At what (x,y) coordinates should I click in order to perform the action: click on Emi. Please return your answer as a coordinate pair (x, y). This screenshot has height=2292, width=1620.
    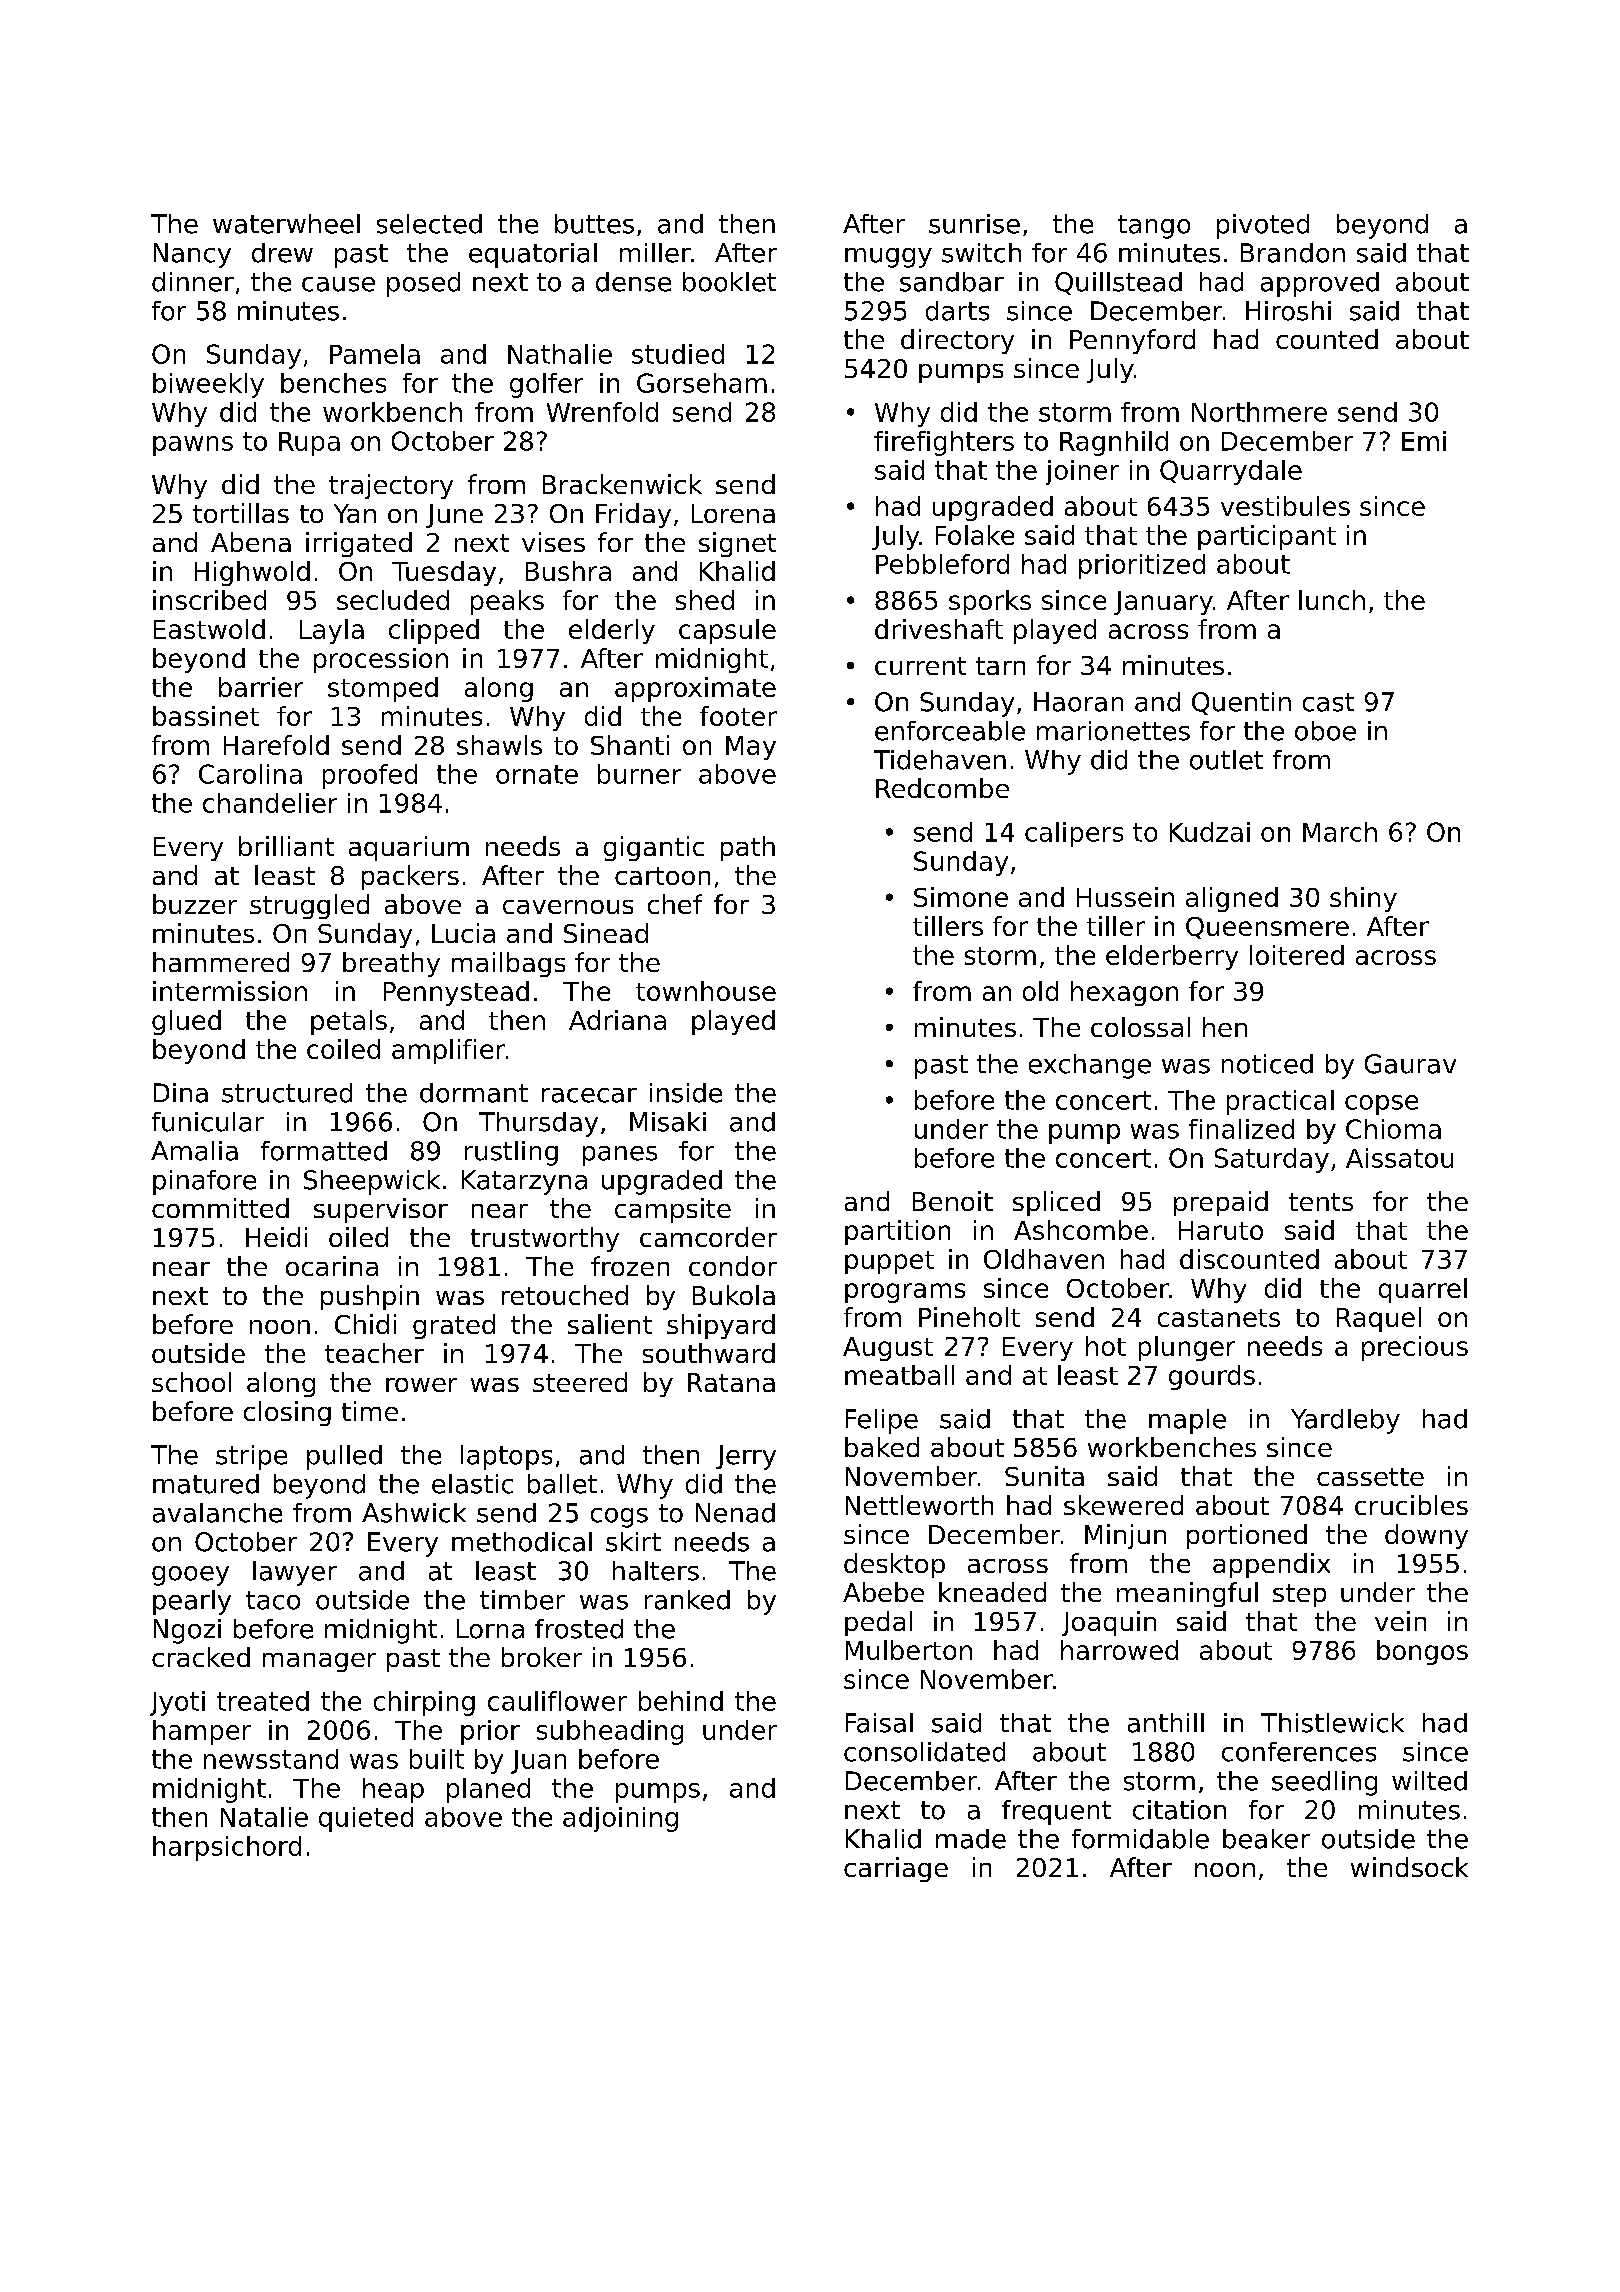
    Looking at the image, I should click on (1424, 441).
